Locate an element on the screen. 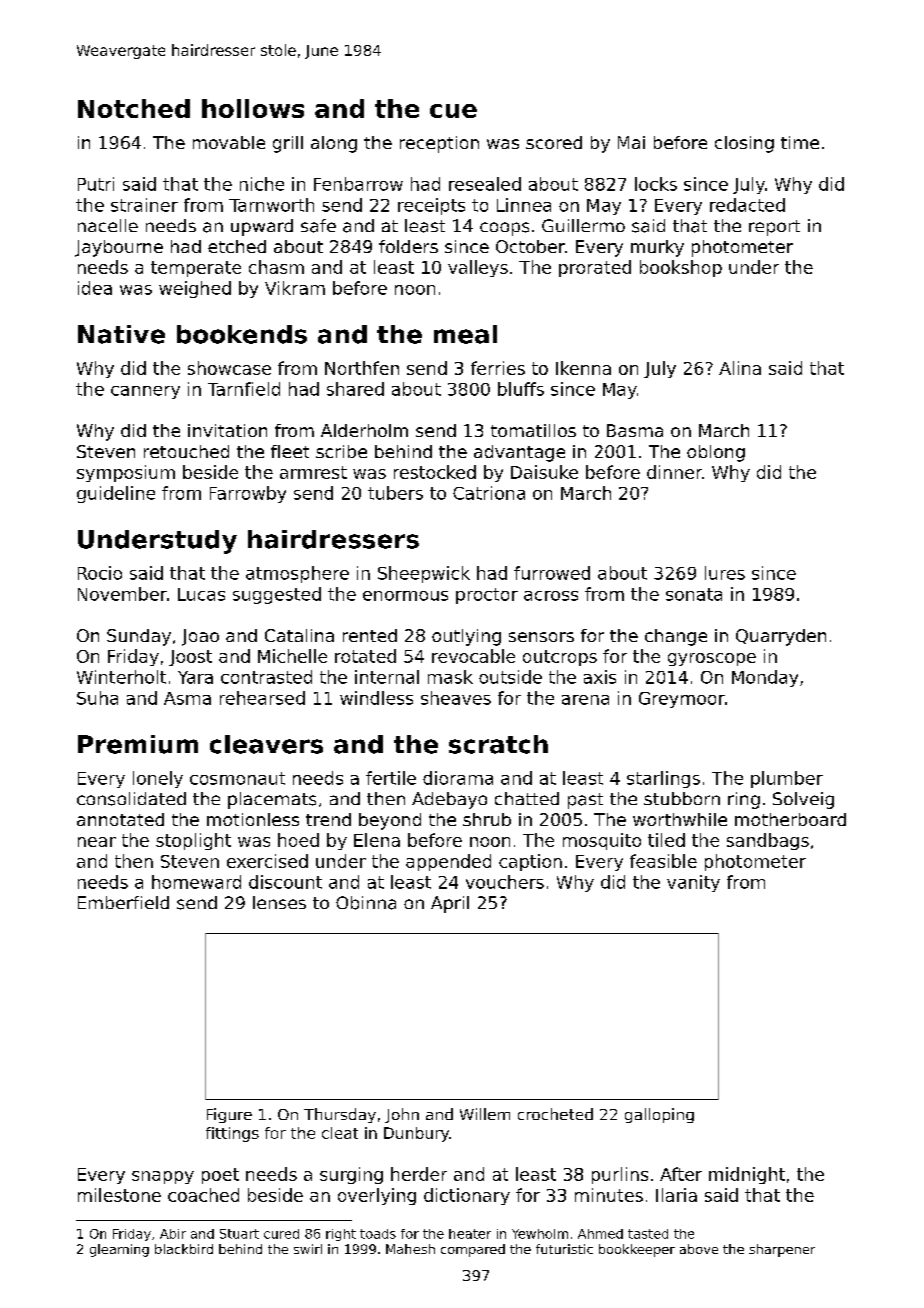 Image resolution: width=924 pixels, height=1308 pixels. oblong is located at coordinates (716, 453).
